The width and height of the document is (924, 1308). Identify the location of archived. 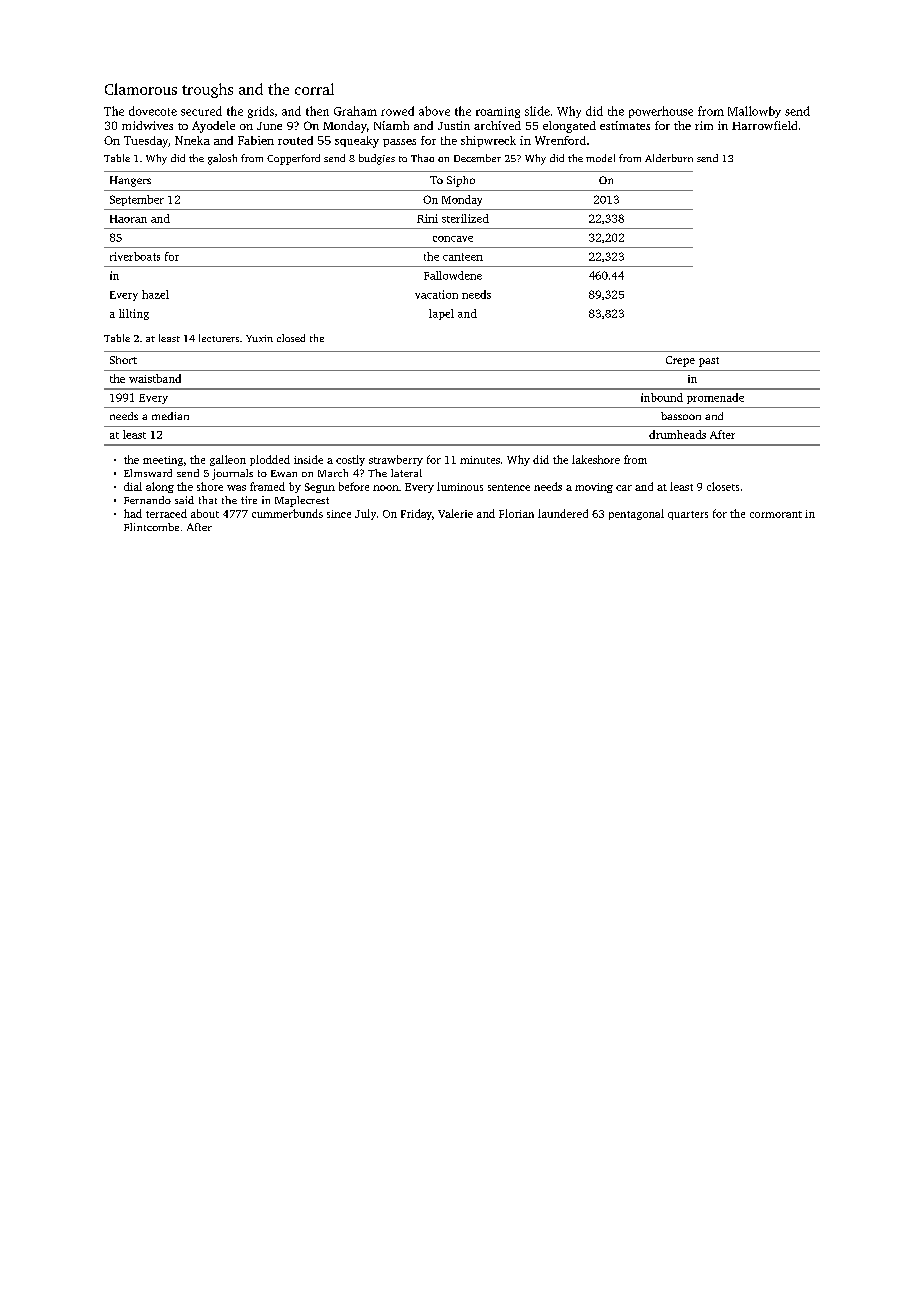
(497, 125).
